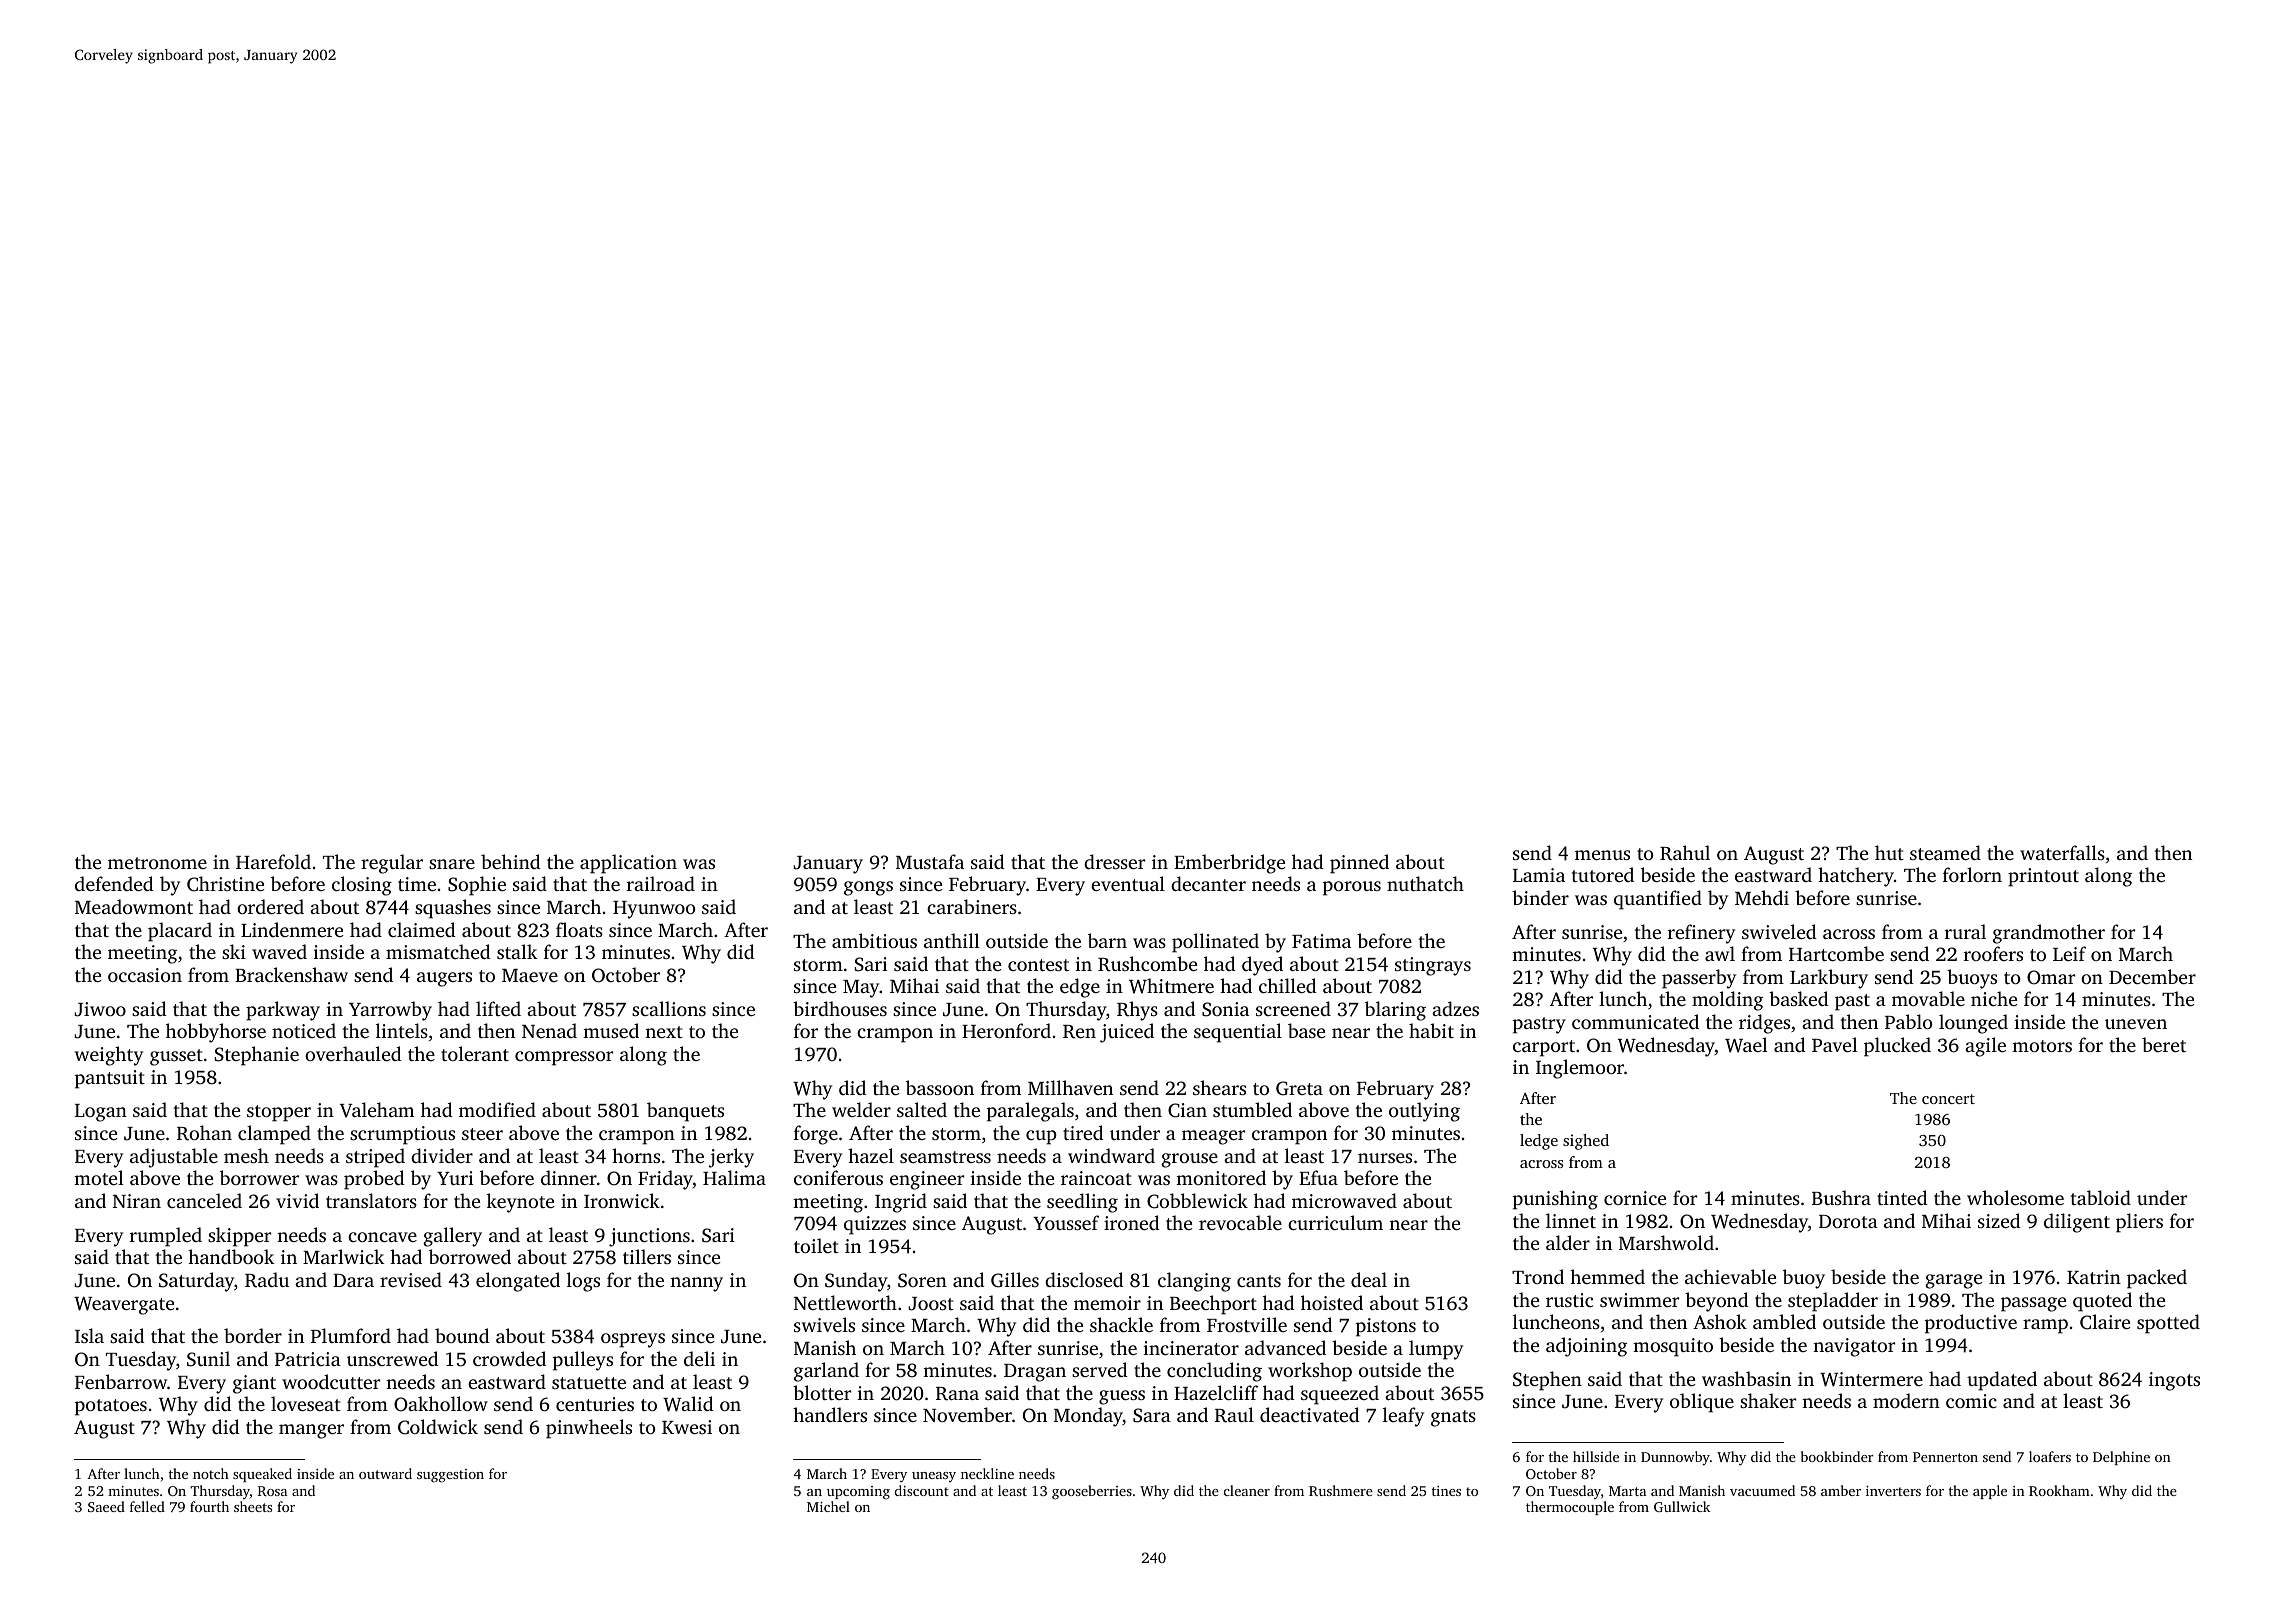  What do you see at coordinates (1225, 1009) in the image?
I see `Sonia` at bounding box center [1225, 1009].
